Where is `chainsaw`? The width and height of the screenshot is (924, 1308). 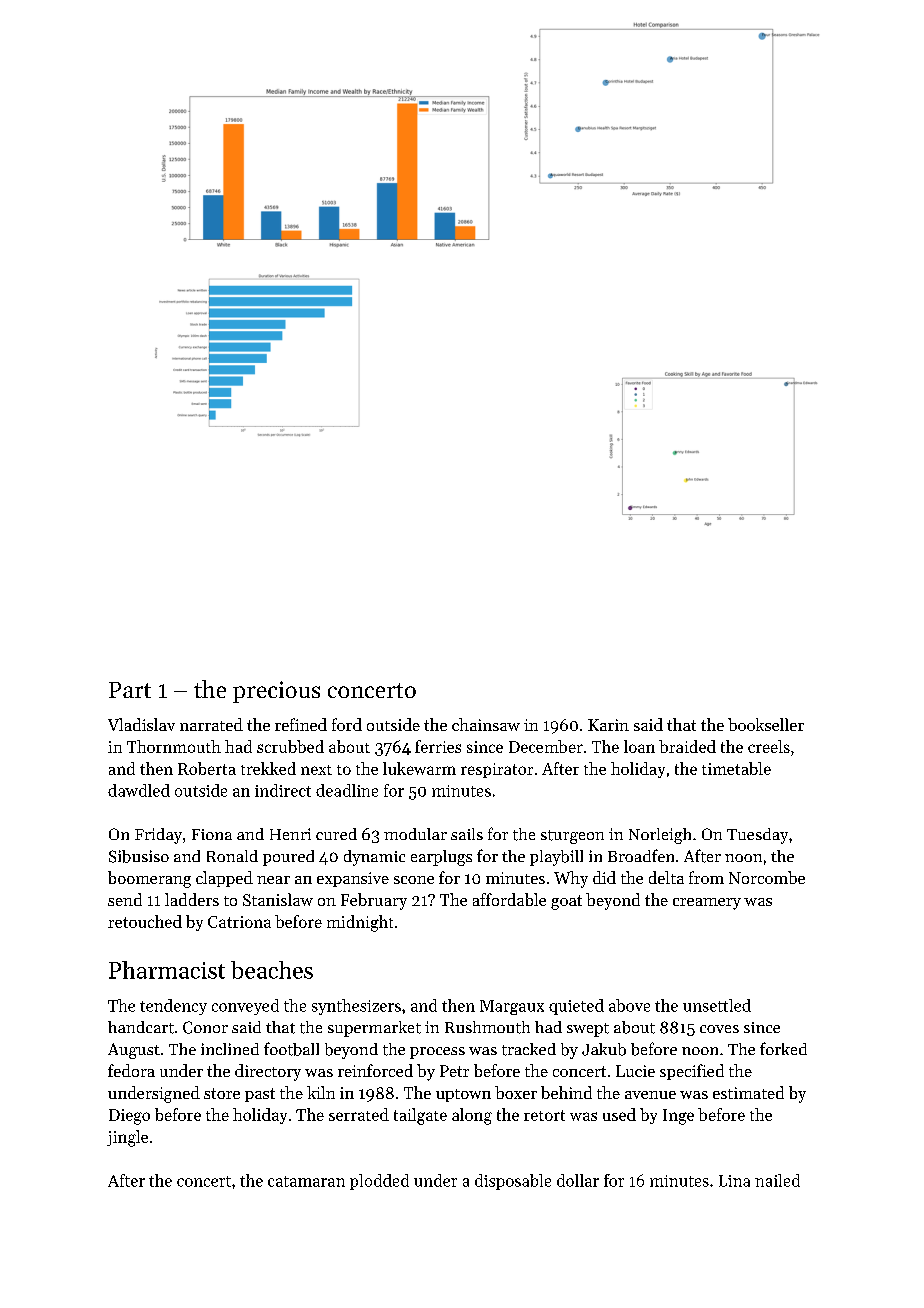
chainsaw is located at coordinates (486, 724).
